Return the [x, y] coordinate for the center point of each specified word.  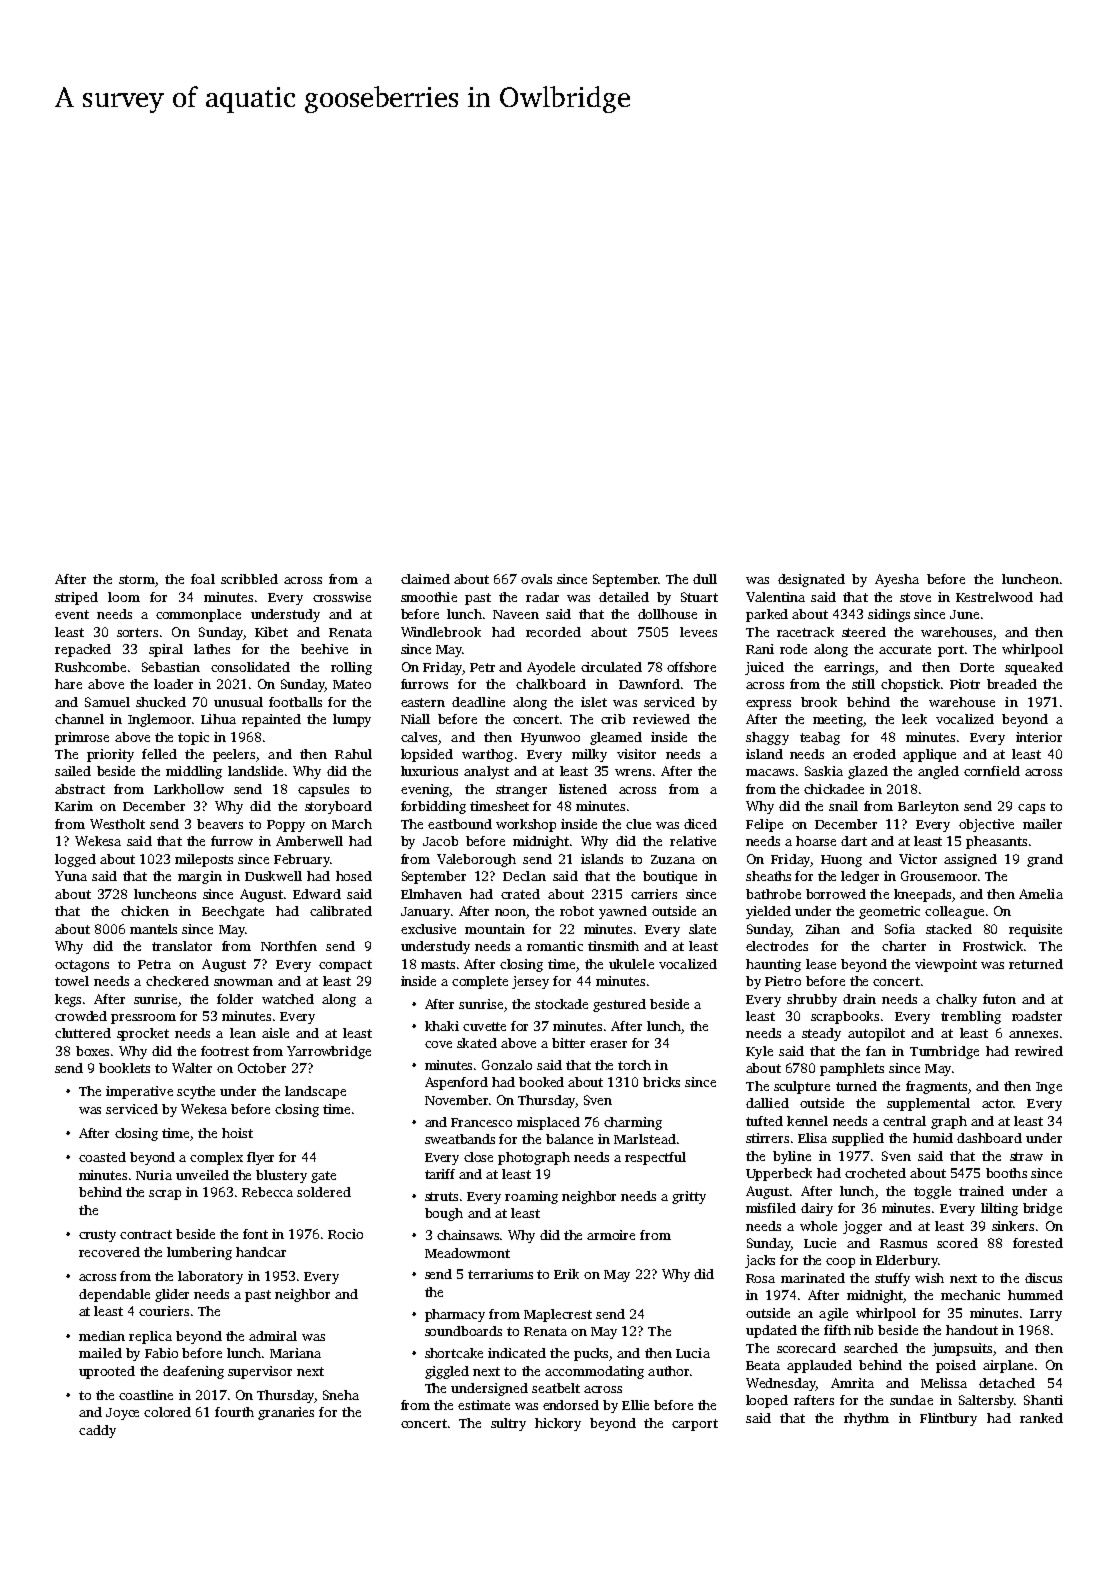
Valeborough [476, 860]
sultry [508, 1424]
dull [705, 579]
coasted [102, 1157]
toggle [932, 1192]
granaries [286, 1413]
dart [854, 841]
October [262, 1068]
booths [1006, 1173]
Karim [74, 806]
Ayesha [897, 580]
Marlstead [645, 1139]
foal [203, 579]
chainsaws [468, 1235]
